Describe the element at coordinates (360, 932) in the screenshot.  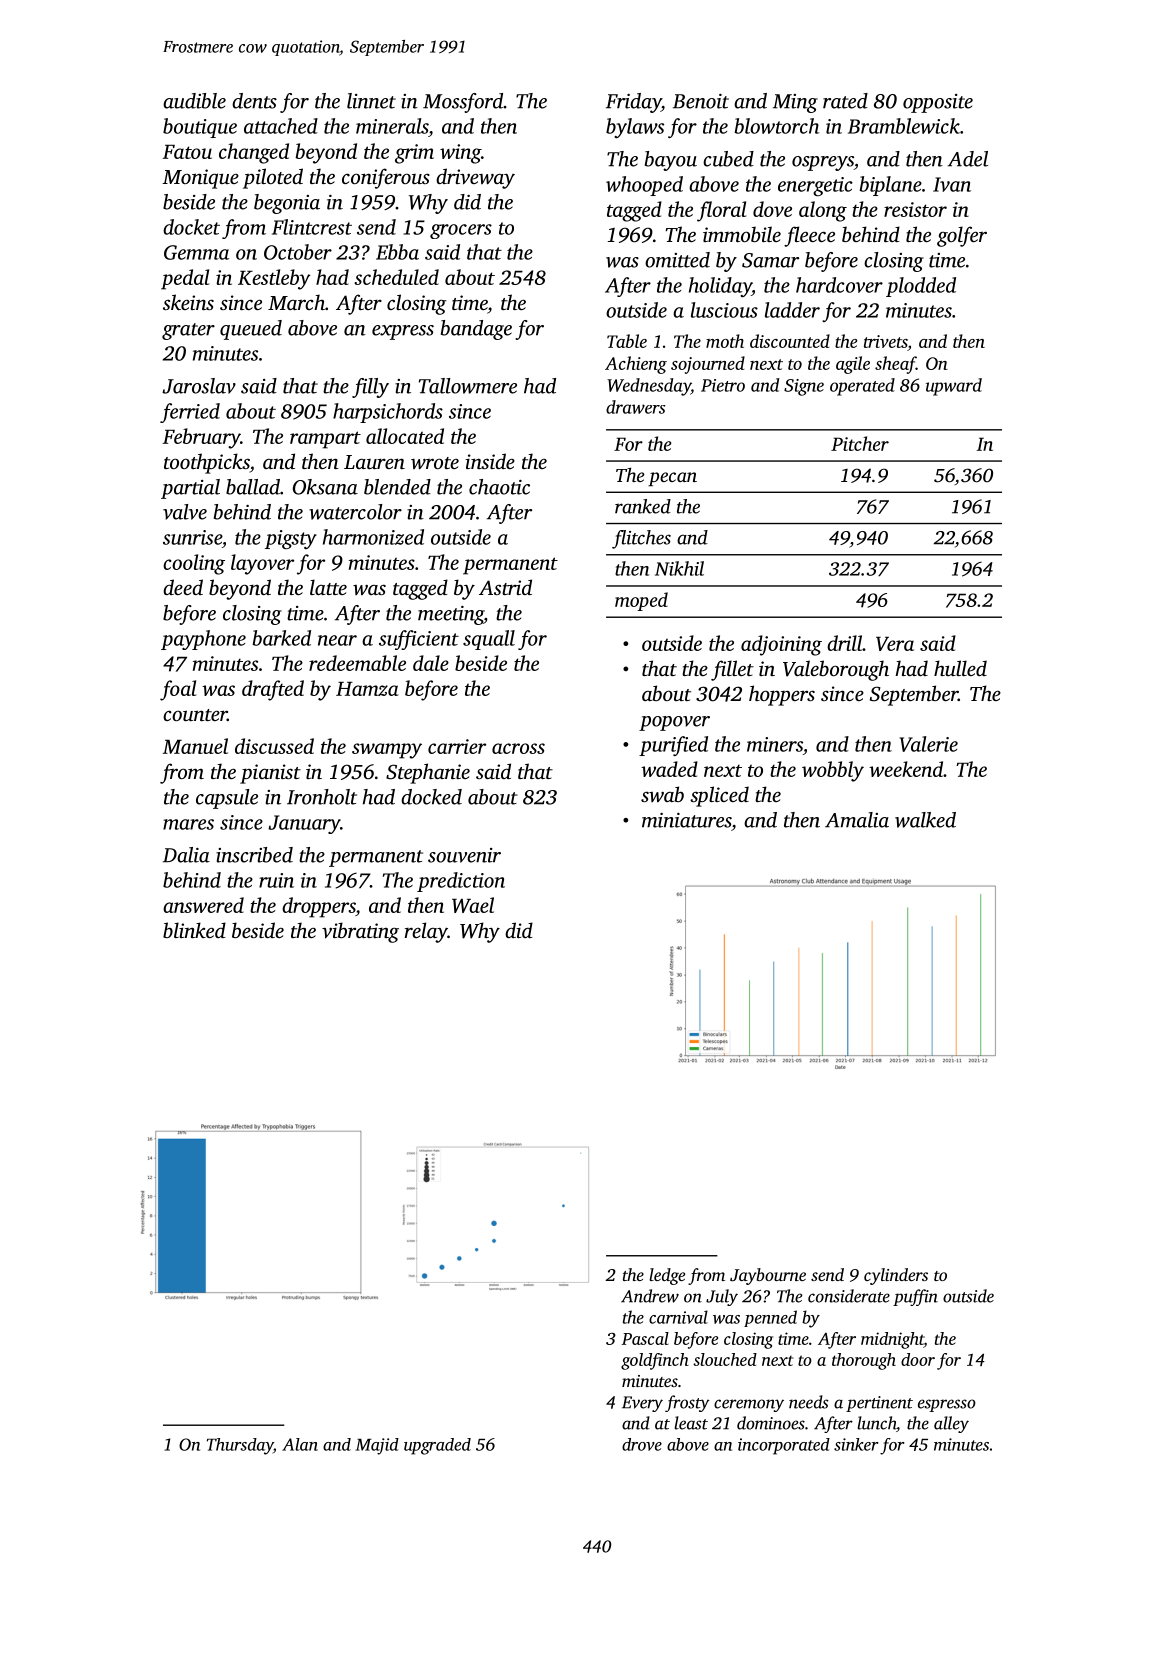
I see `vibrating` at that location.
